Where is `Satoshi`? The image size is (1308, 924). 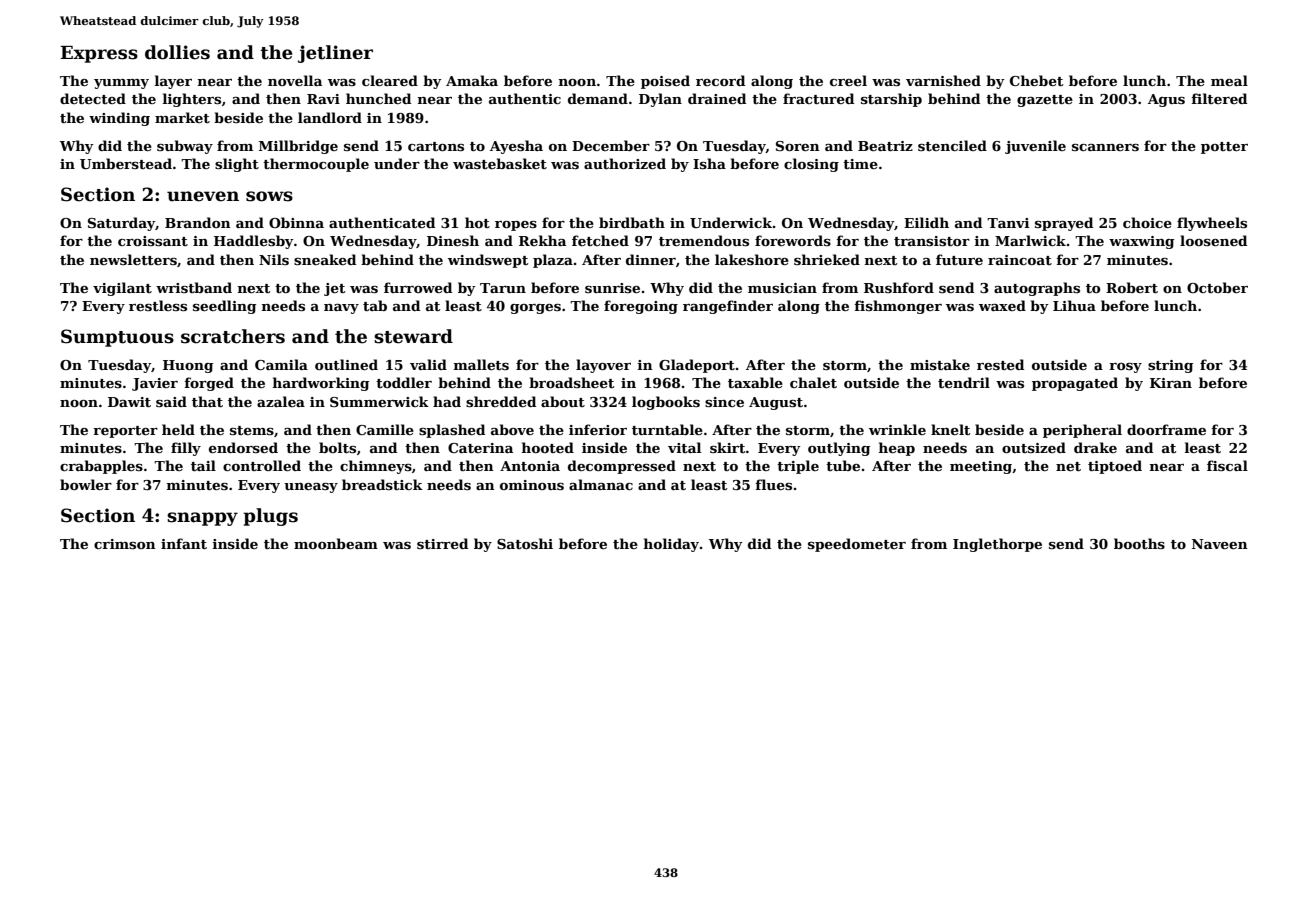
Satoshi is located at coordinates (525, 543).
